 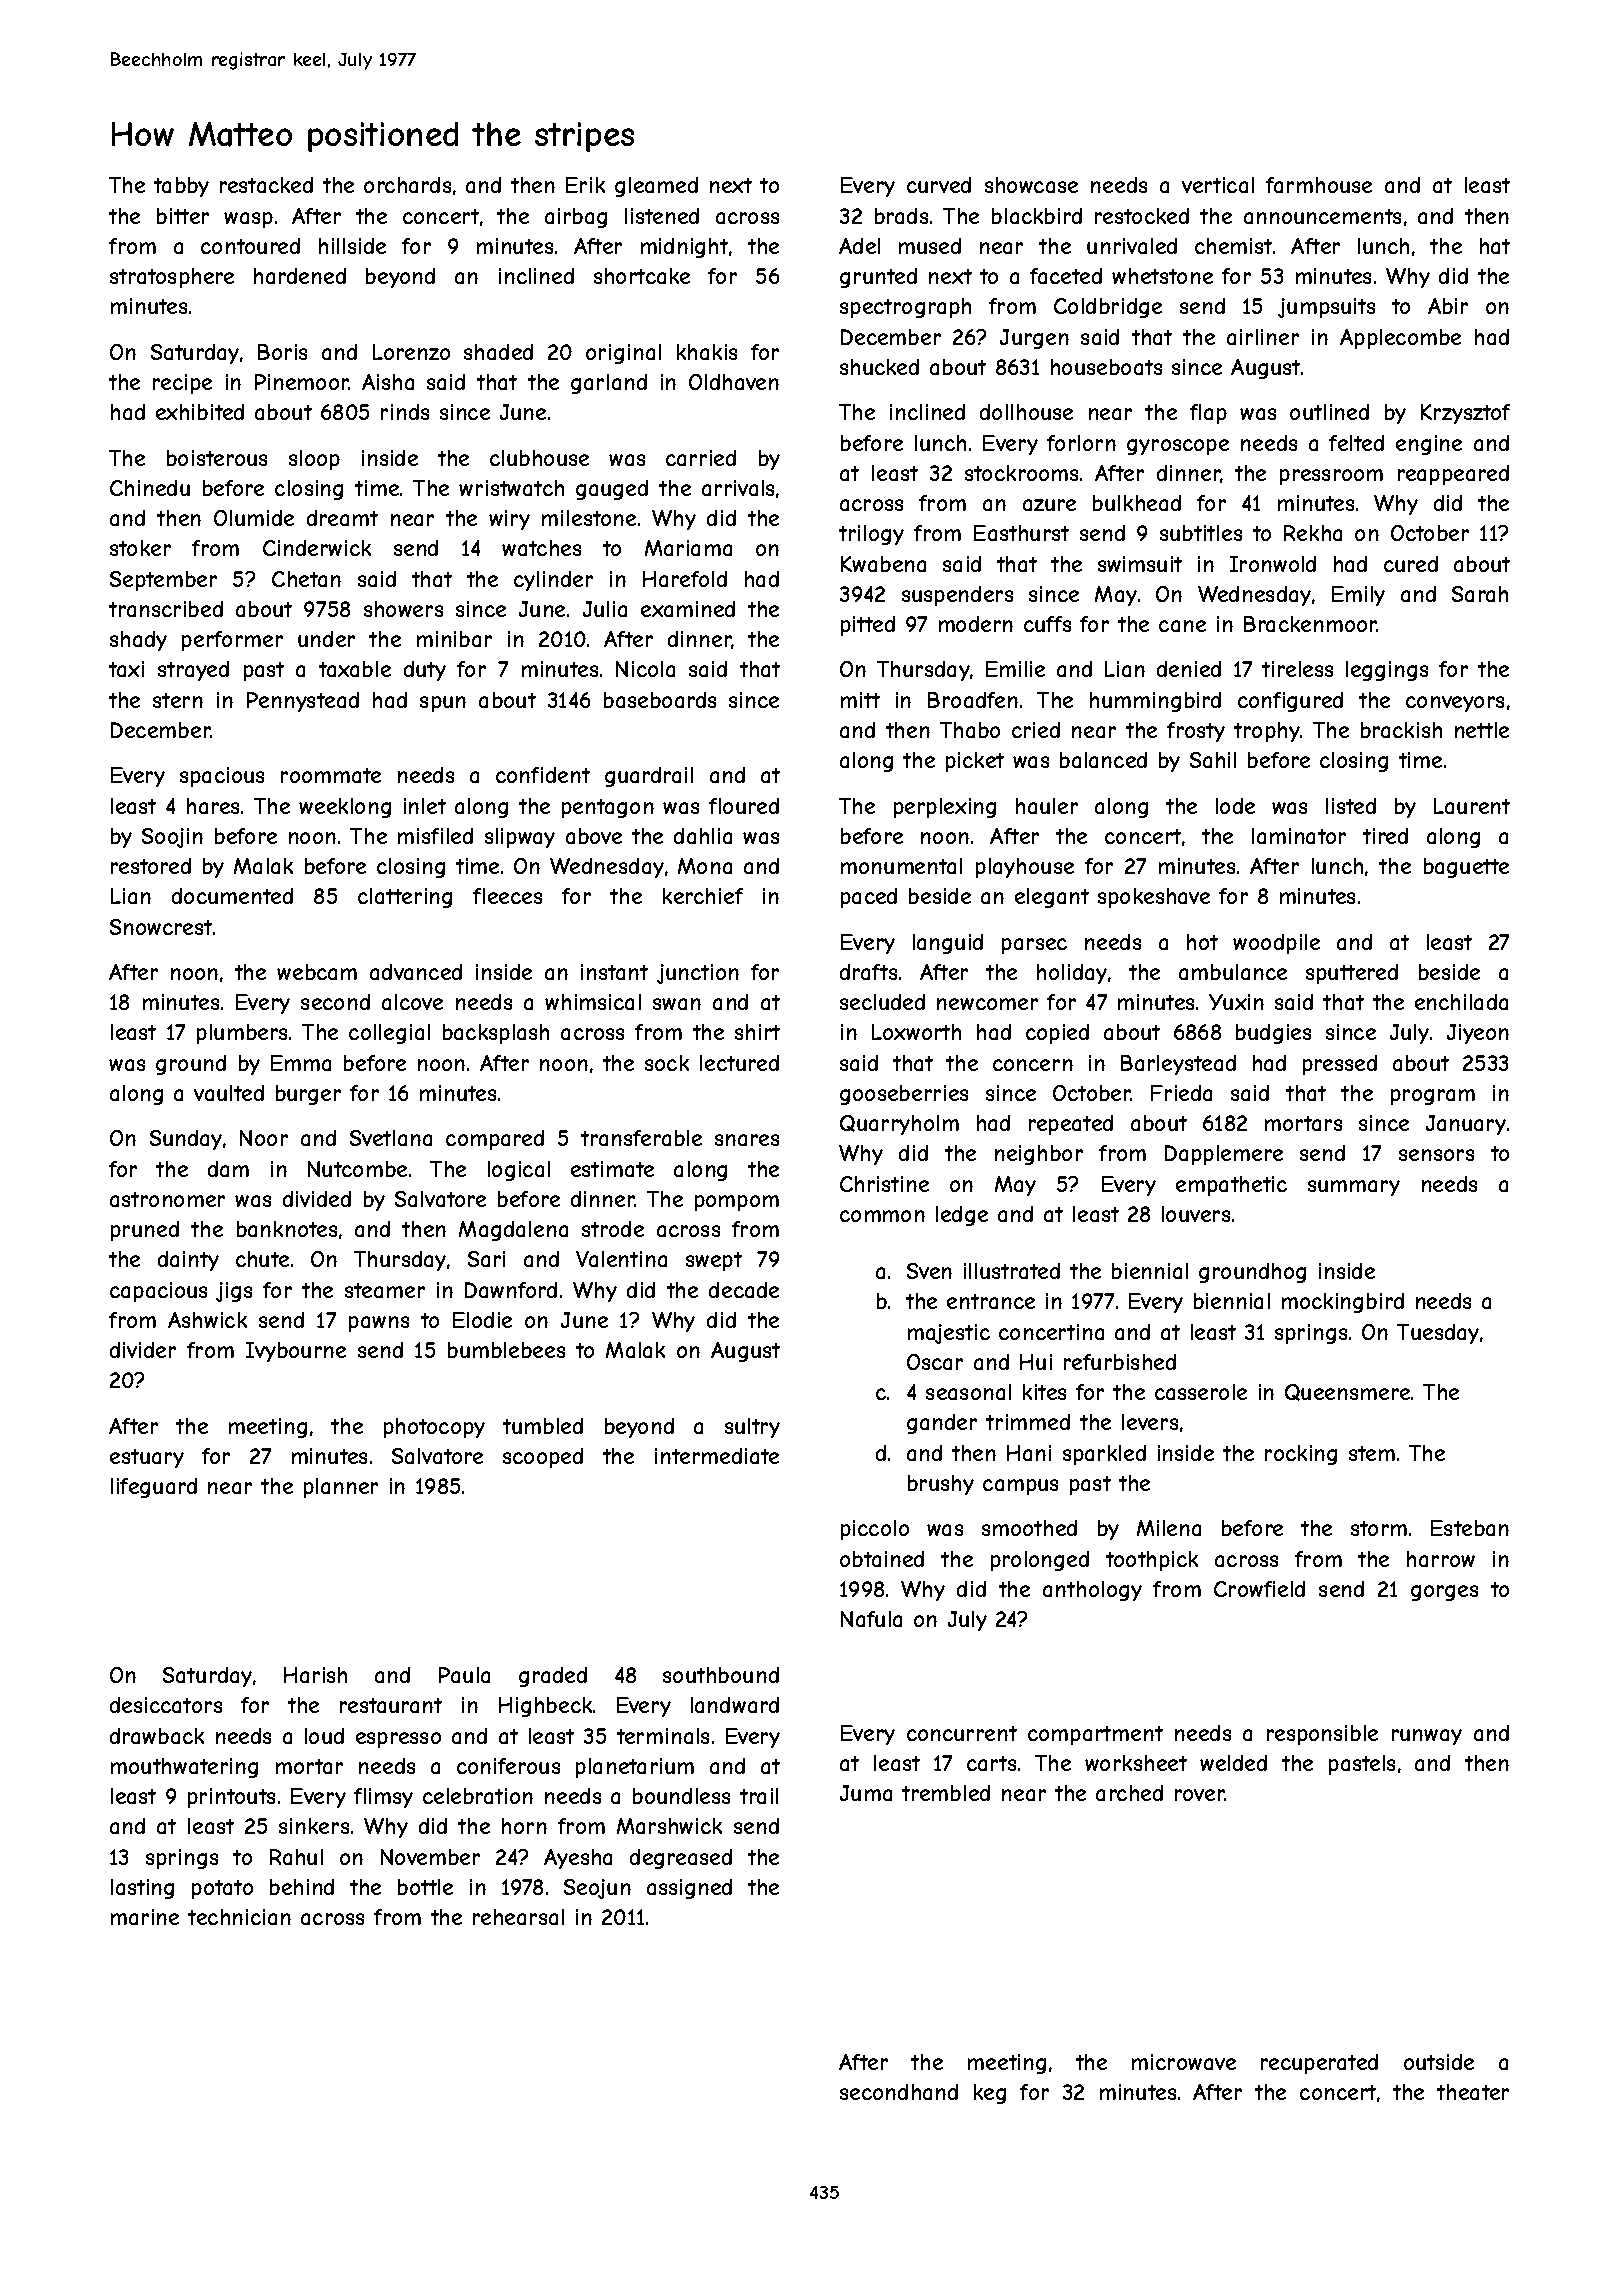 I want to click on responsible, so click(x=1322, y=1735).
